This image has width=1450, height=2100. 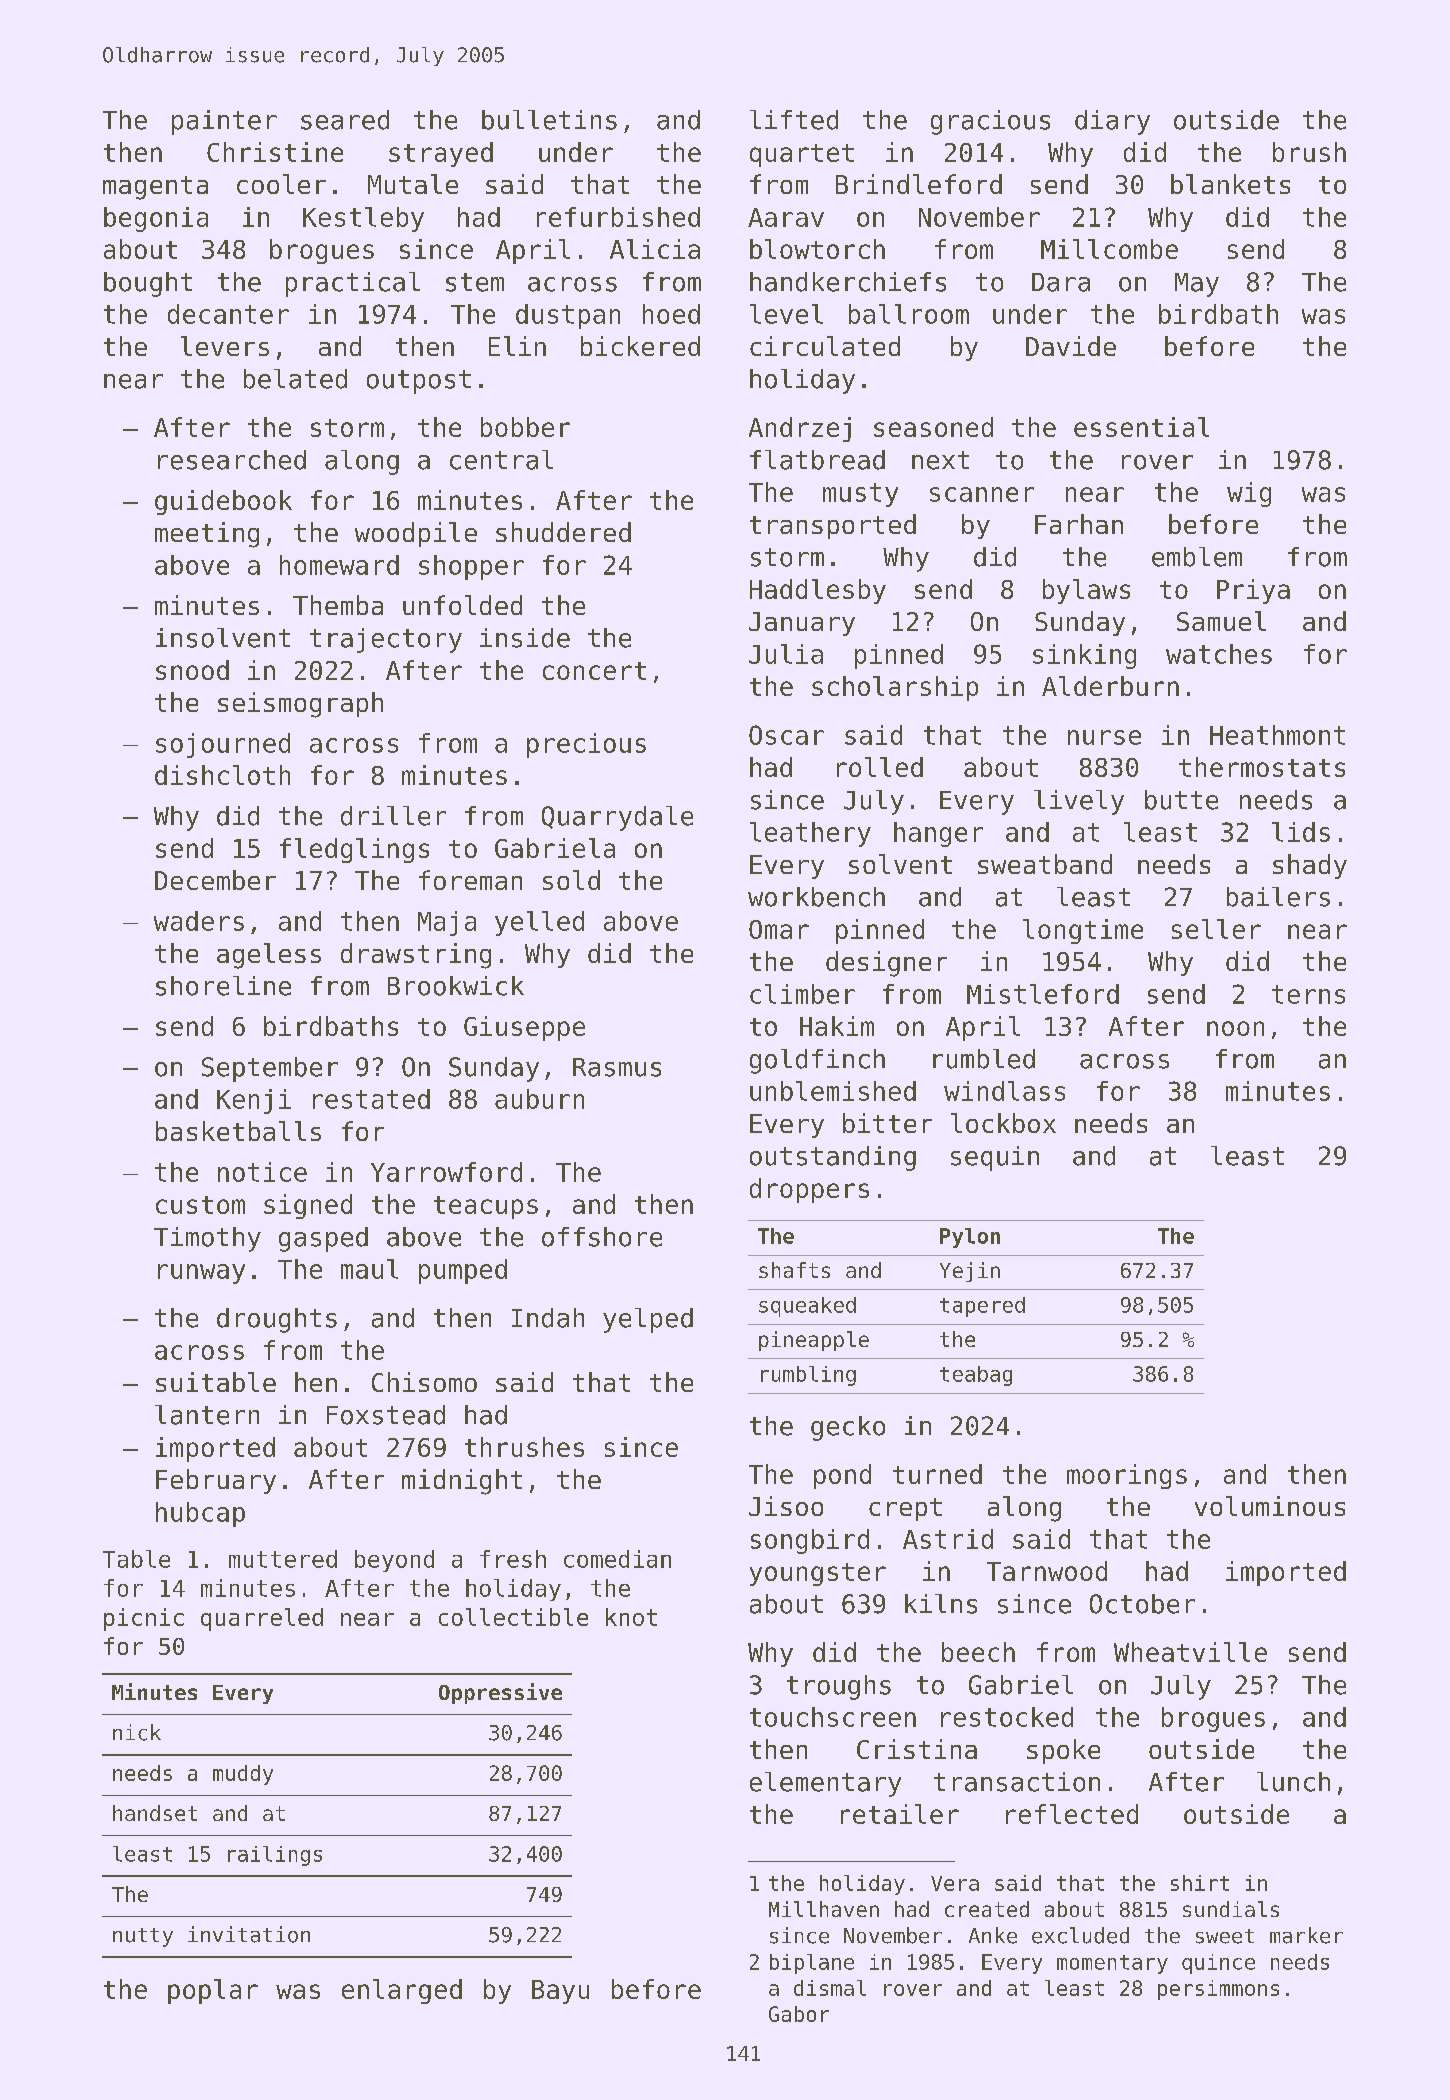 I want to click on brush, so click(x=1309, y=152).
